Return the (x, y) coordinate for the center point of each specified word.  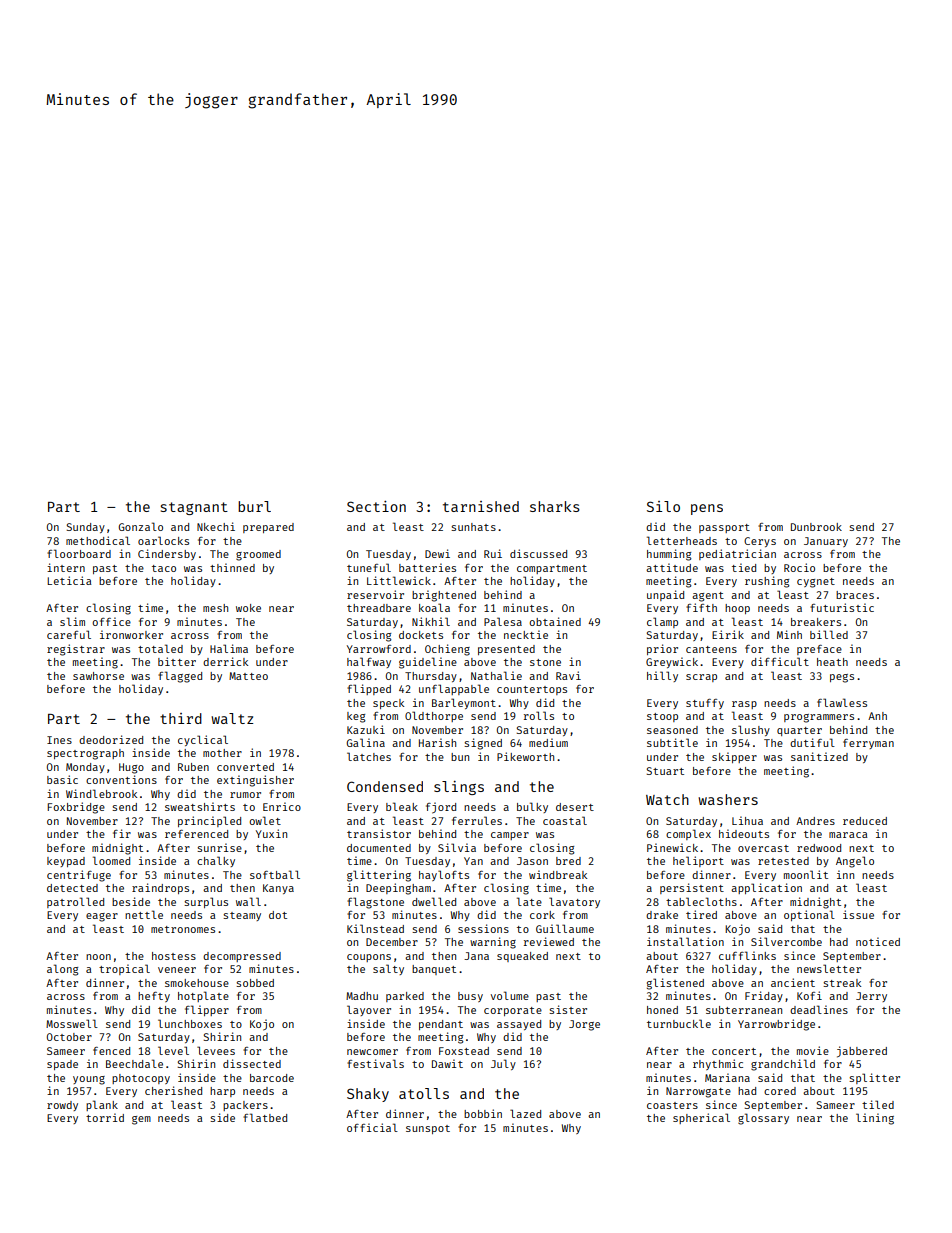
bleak (402, 806)
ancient (793, 982)
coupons (369, 958)
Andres (815, 821)
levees (216, 1050)
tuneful (369, 567)
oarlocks (163, 540)
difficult (780, 661)
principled (209, 821)
